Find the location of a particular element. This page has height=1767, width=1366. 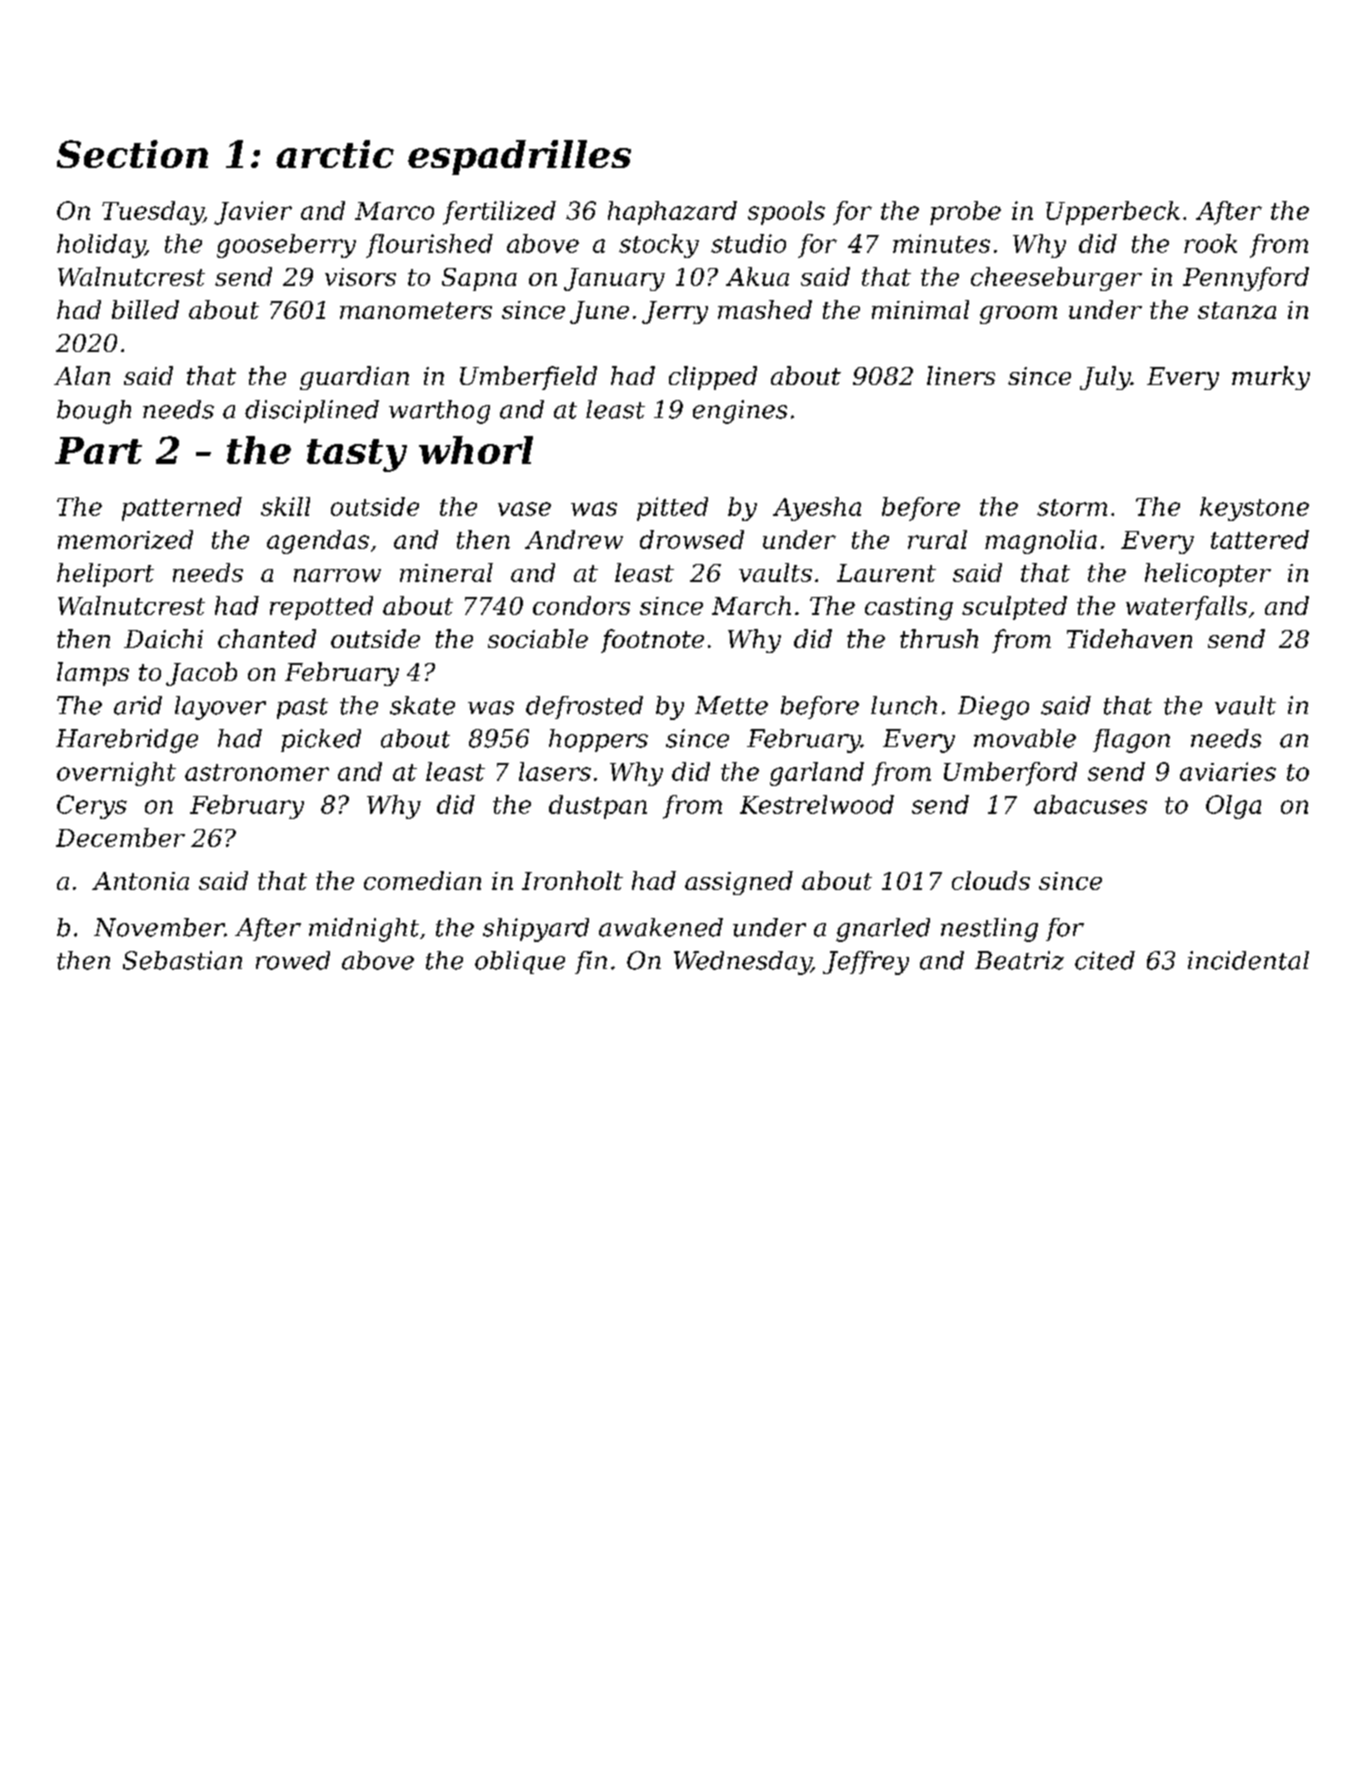

probe is located at coordinates (965, 213).
